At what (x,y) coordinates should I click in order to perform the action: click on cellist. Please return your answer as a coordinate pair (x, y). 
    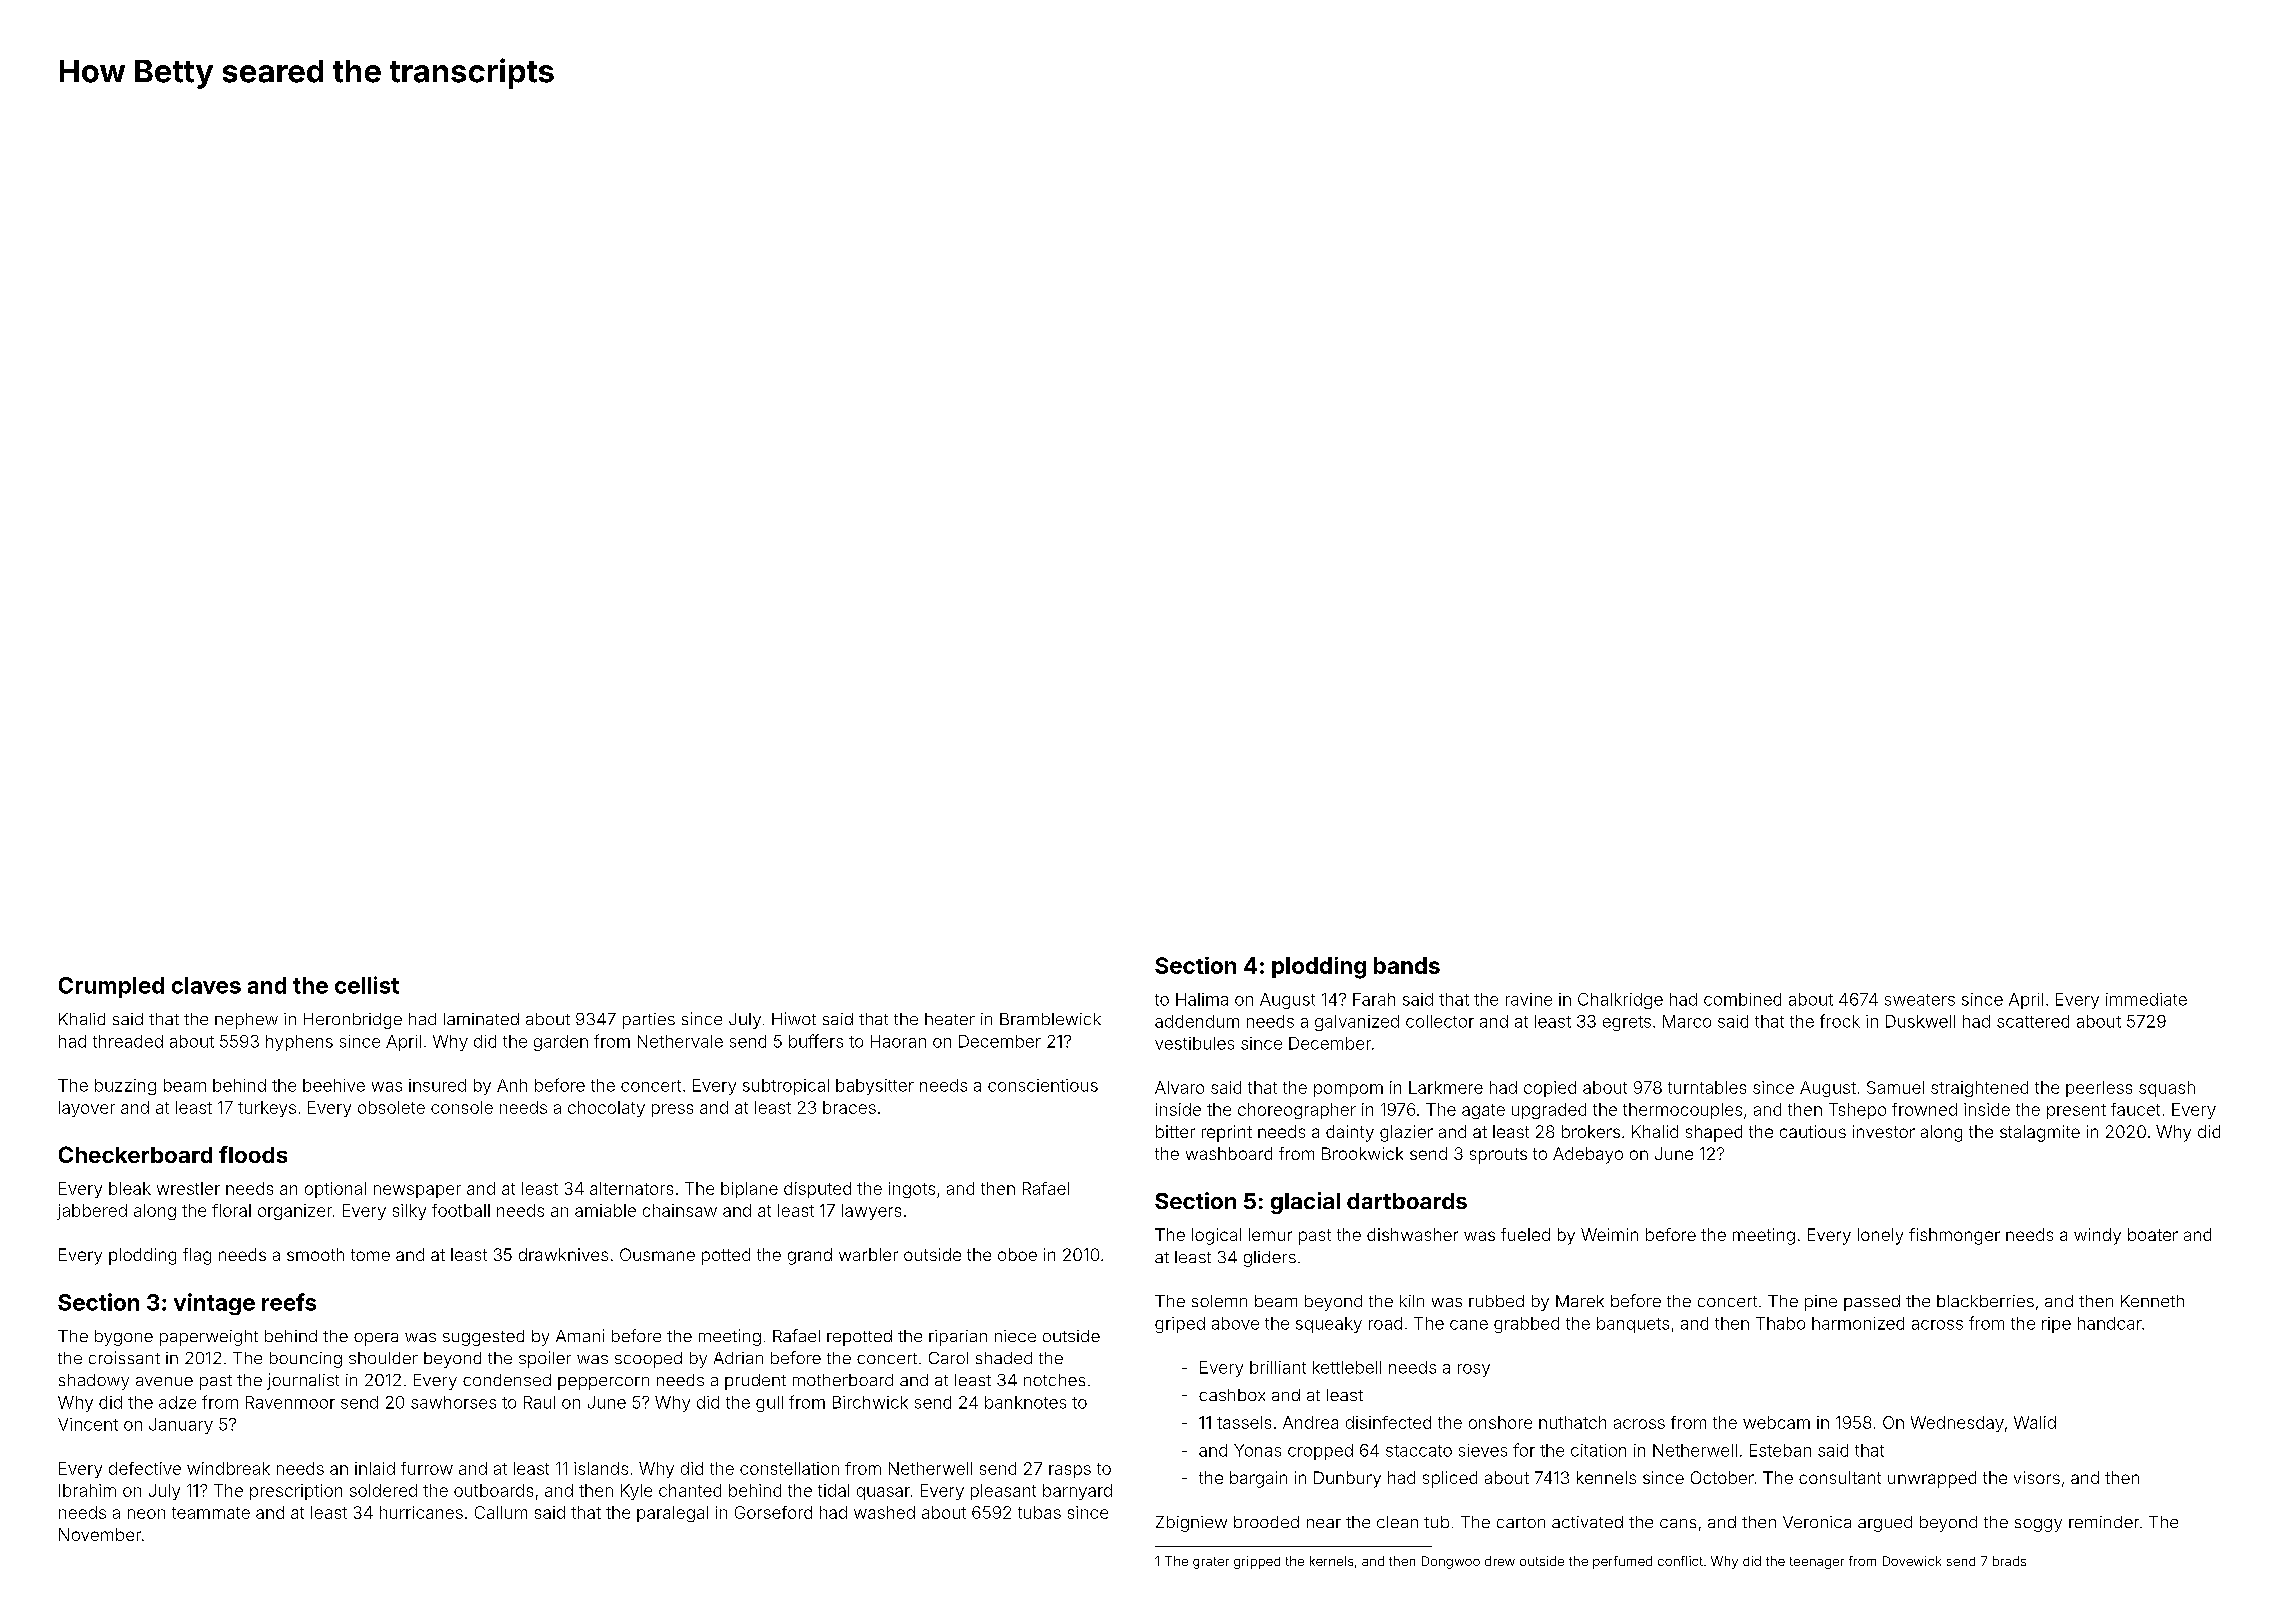
    Looking at the image, I should click on (367, 985).
